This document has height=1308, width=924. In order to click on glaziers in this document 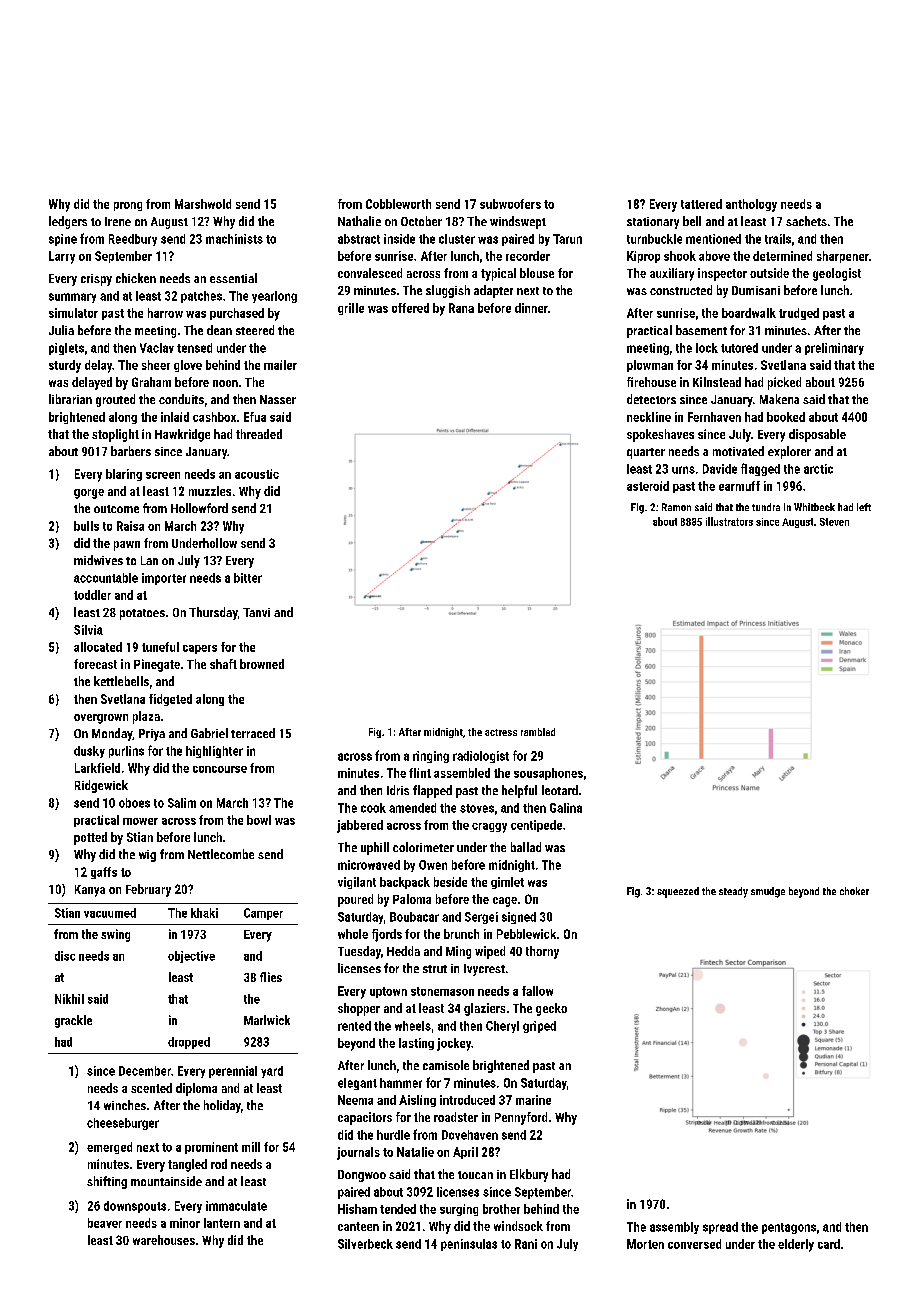, I will do `click(484, 1009)`.
